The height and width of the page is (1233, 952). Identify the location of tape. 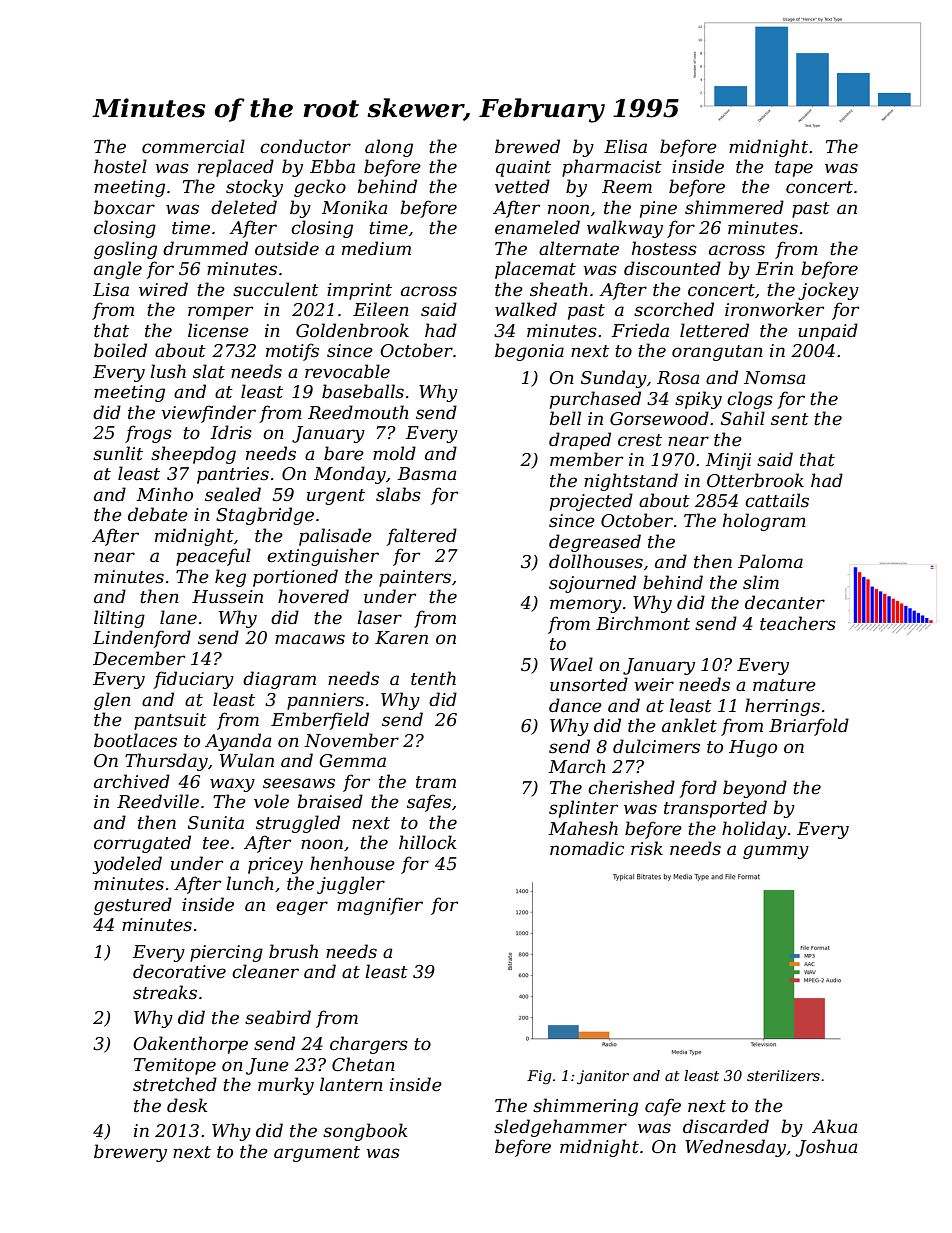
(794, 169).
